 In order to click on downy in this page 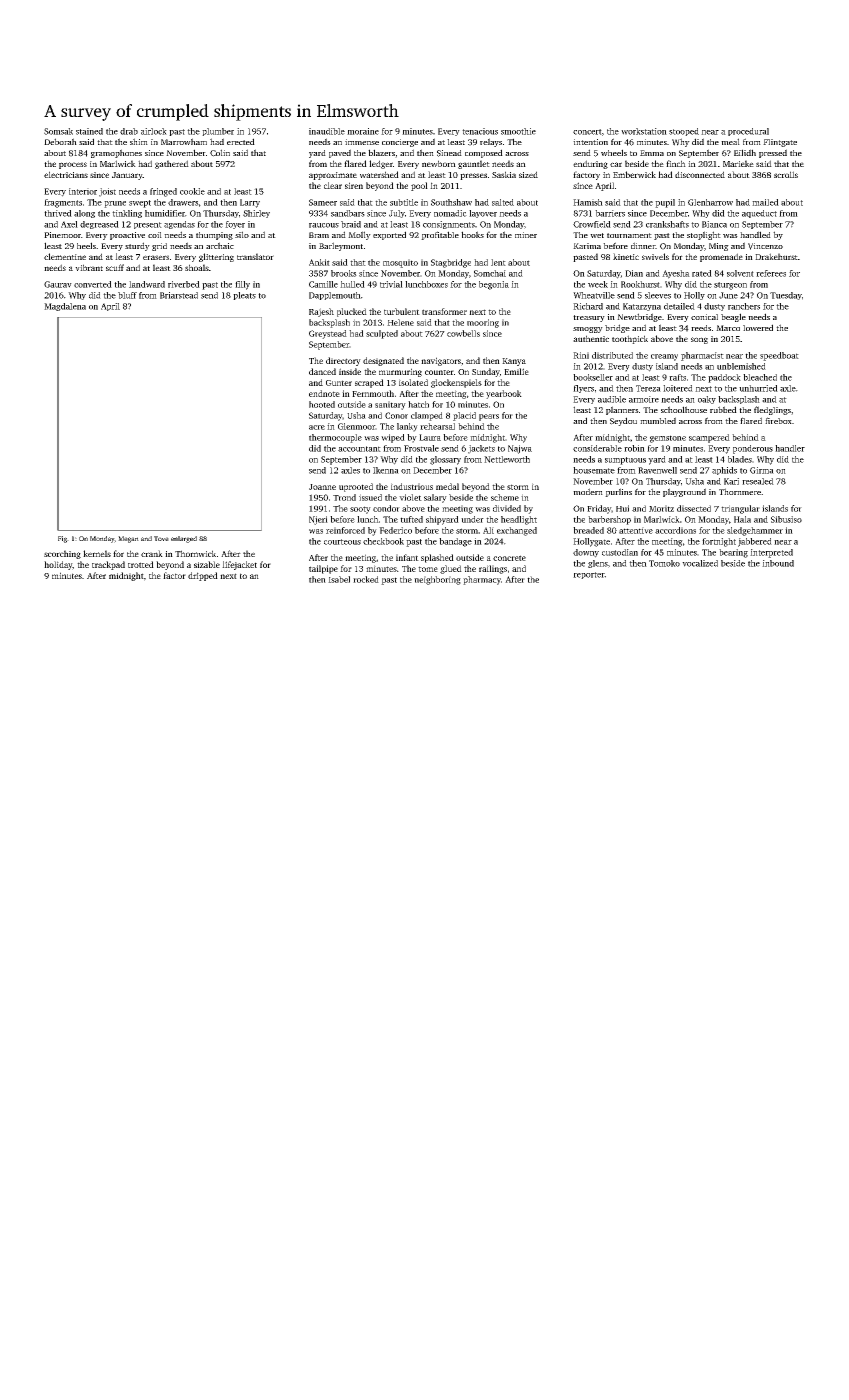, I will do `click(586, 553)`.
